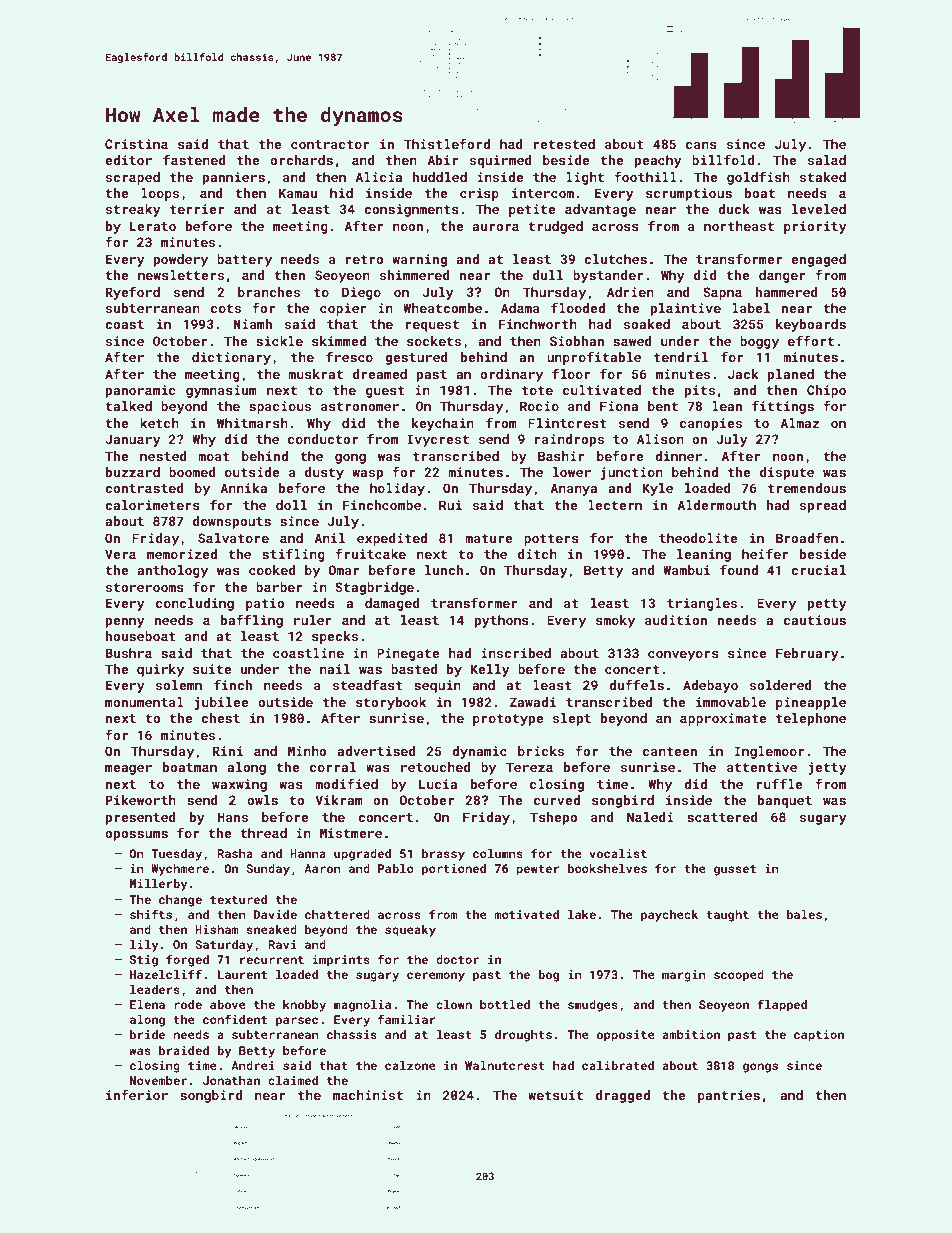 This image has height=1233, width=952. I want to click on scooped, so click(739, 976).
